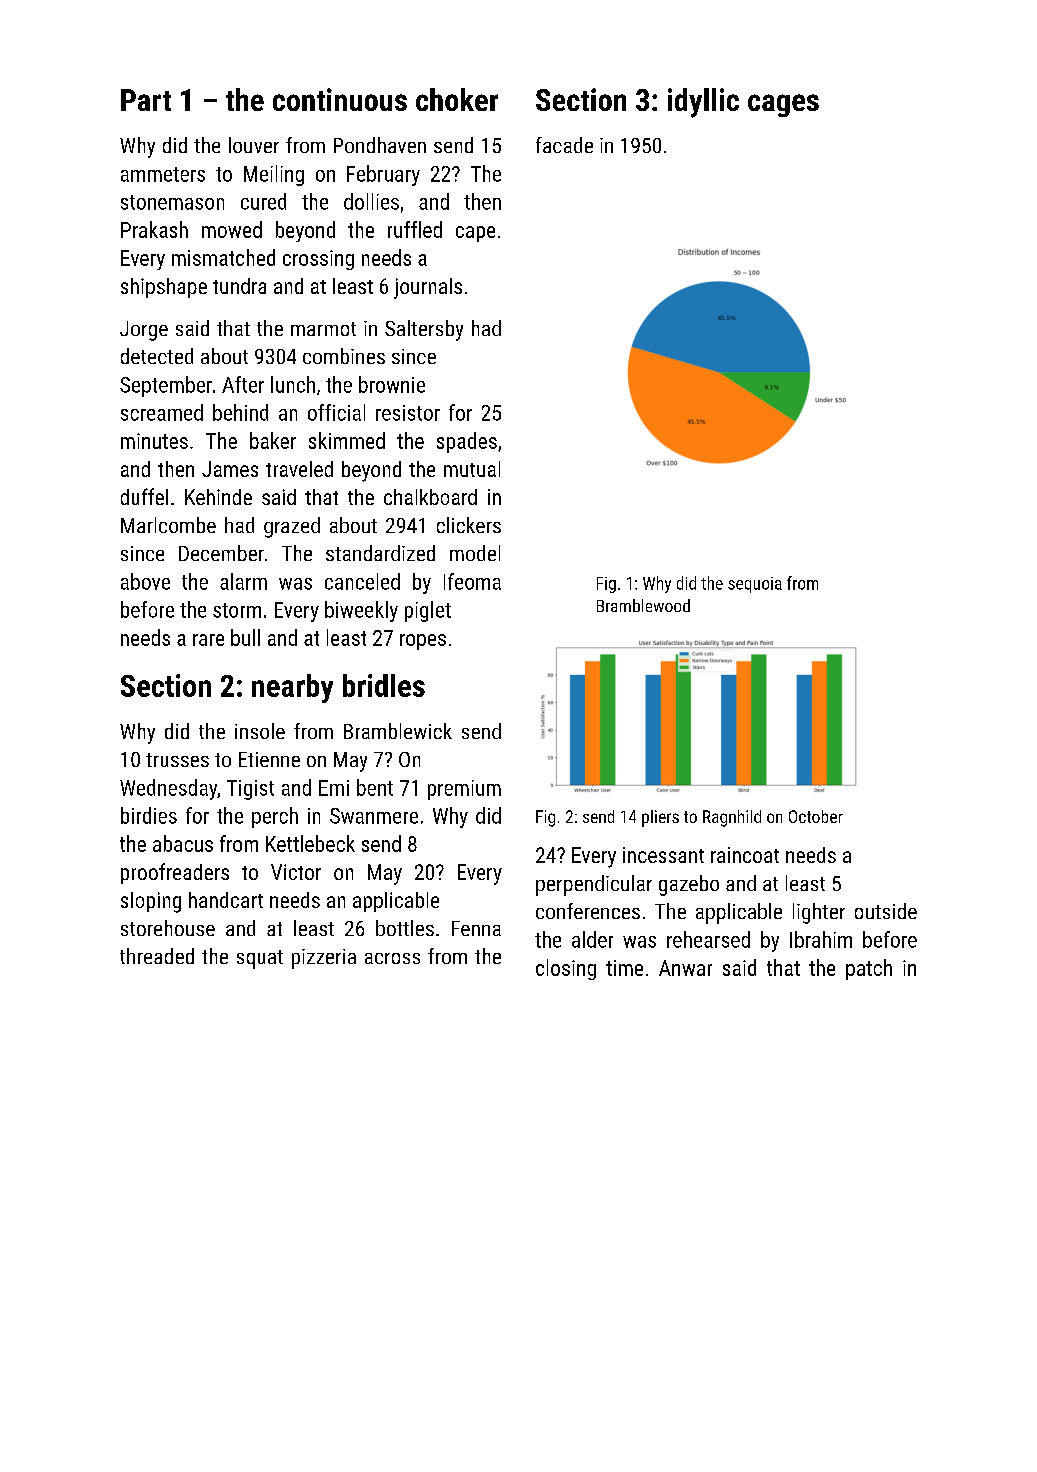  What do you see at coordinates (292, 527) in the screenshot?
I see `grazed` at bounding box center [292, 527].
